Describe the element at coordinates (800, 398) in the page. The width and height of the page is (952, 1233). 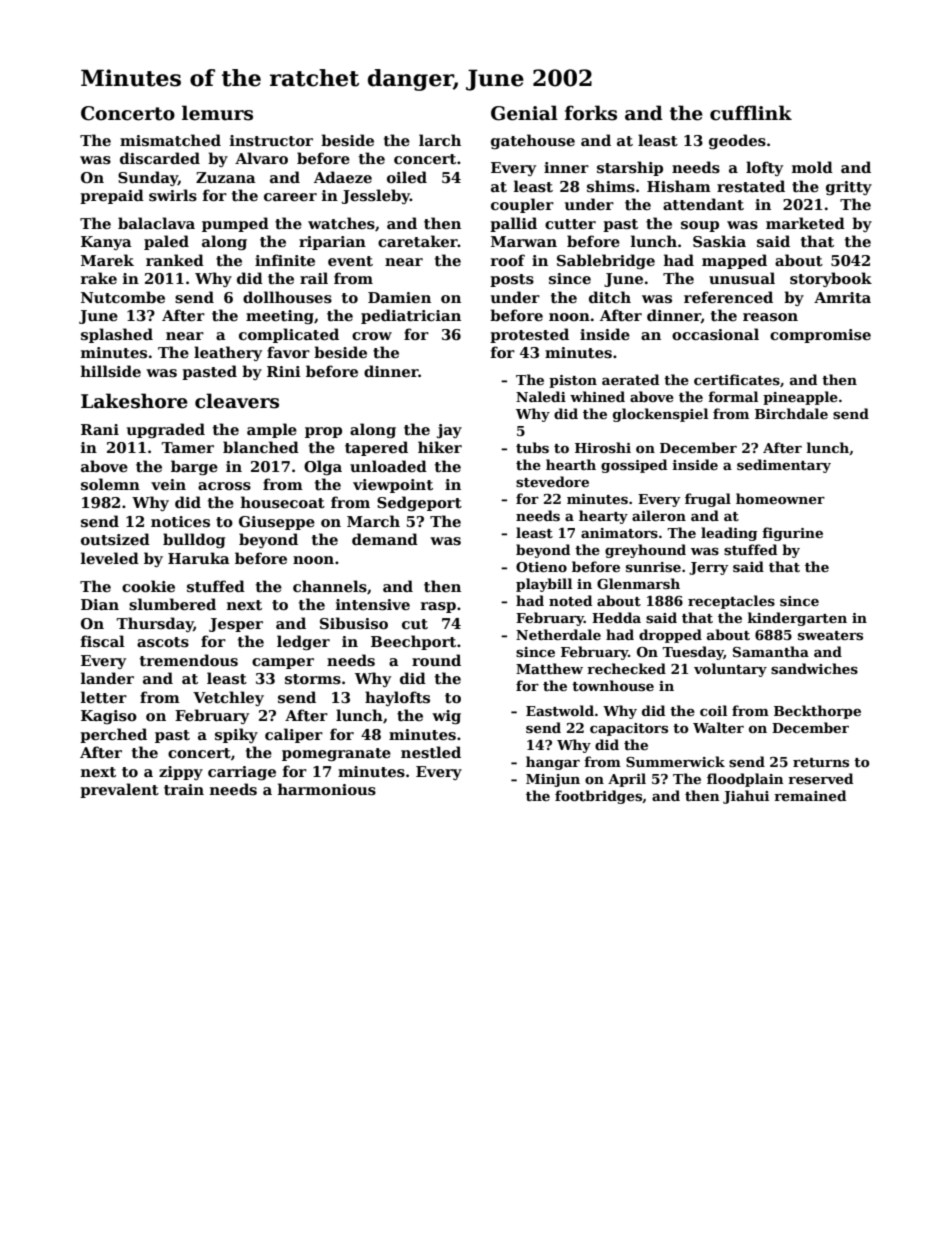
I see `pineapple` at that location.
